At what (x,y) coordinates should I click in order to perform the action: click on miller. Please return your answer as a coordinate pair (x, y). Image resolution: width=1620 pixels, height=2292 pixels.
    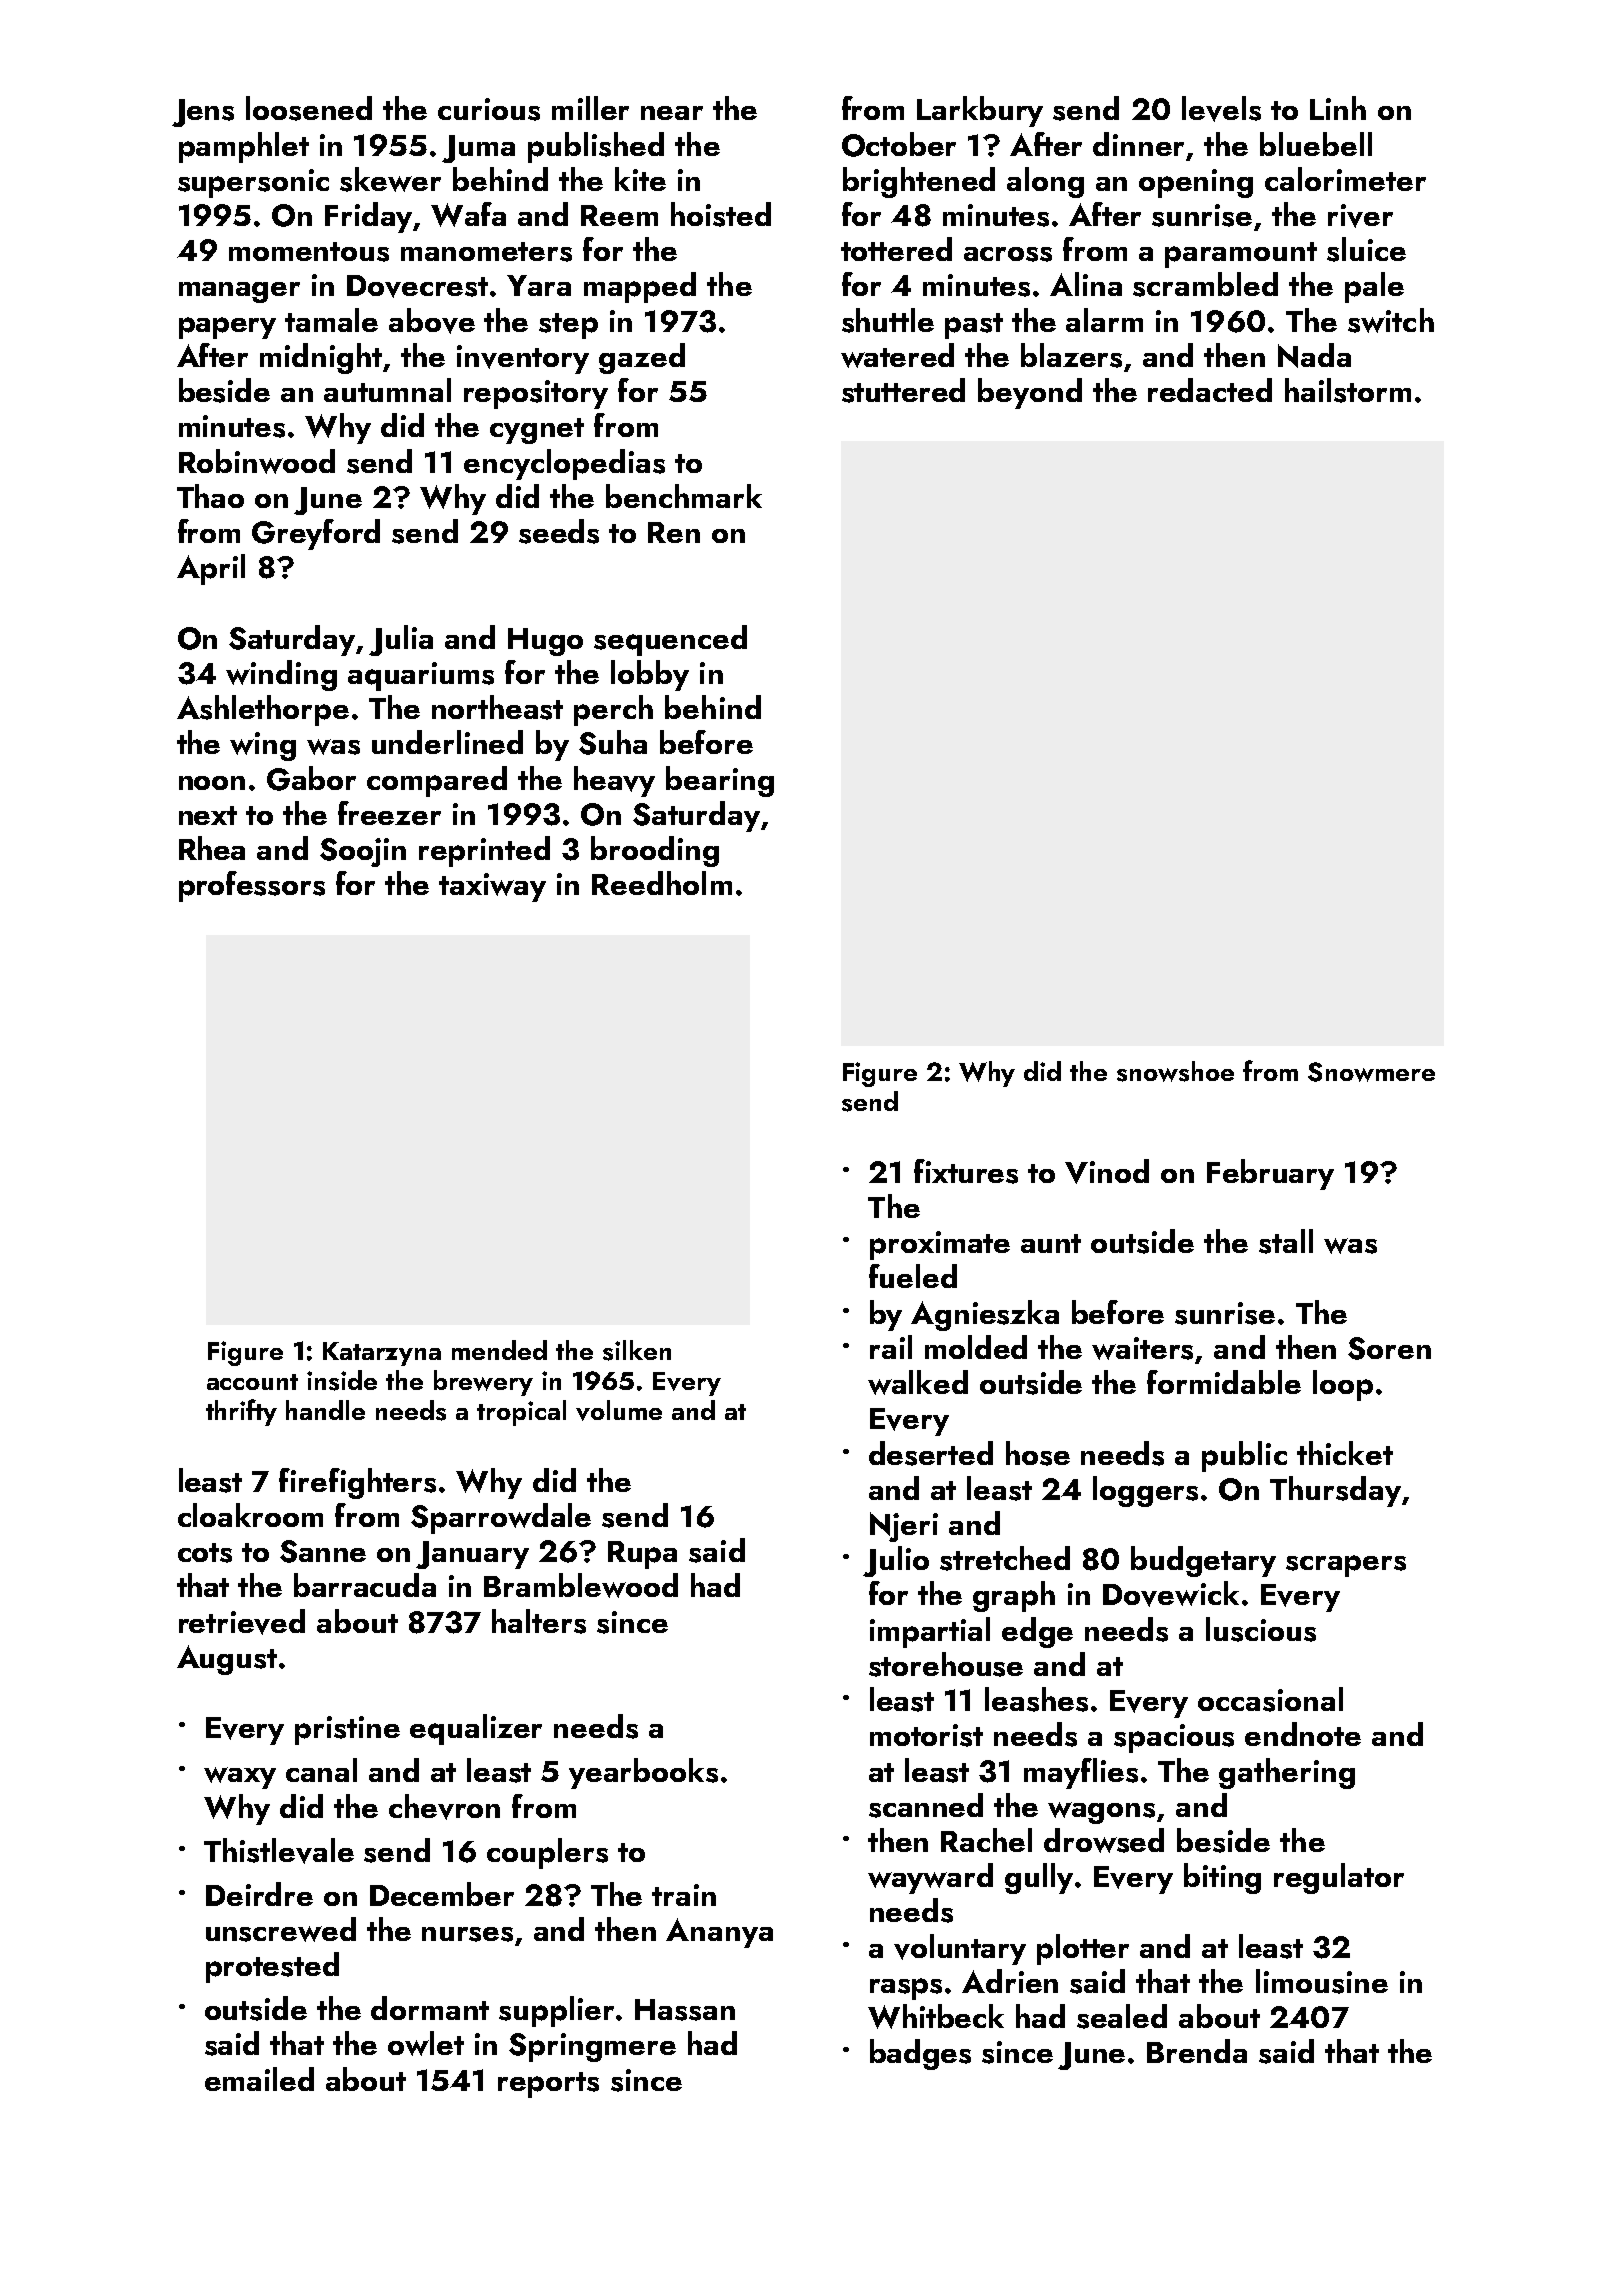
    Looking at the image, I should click on (590, 108).
